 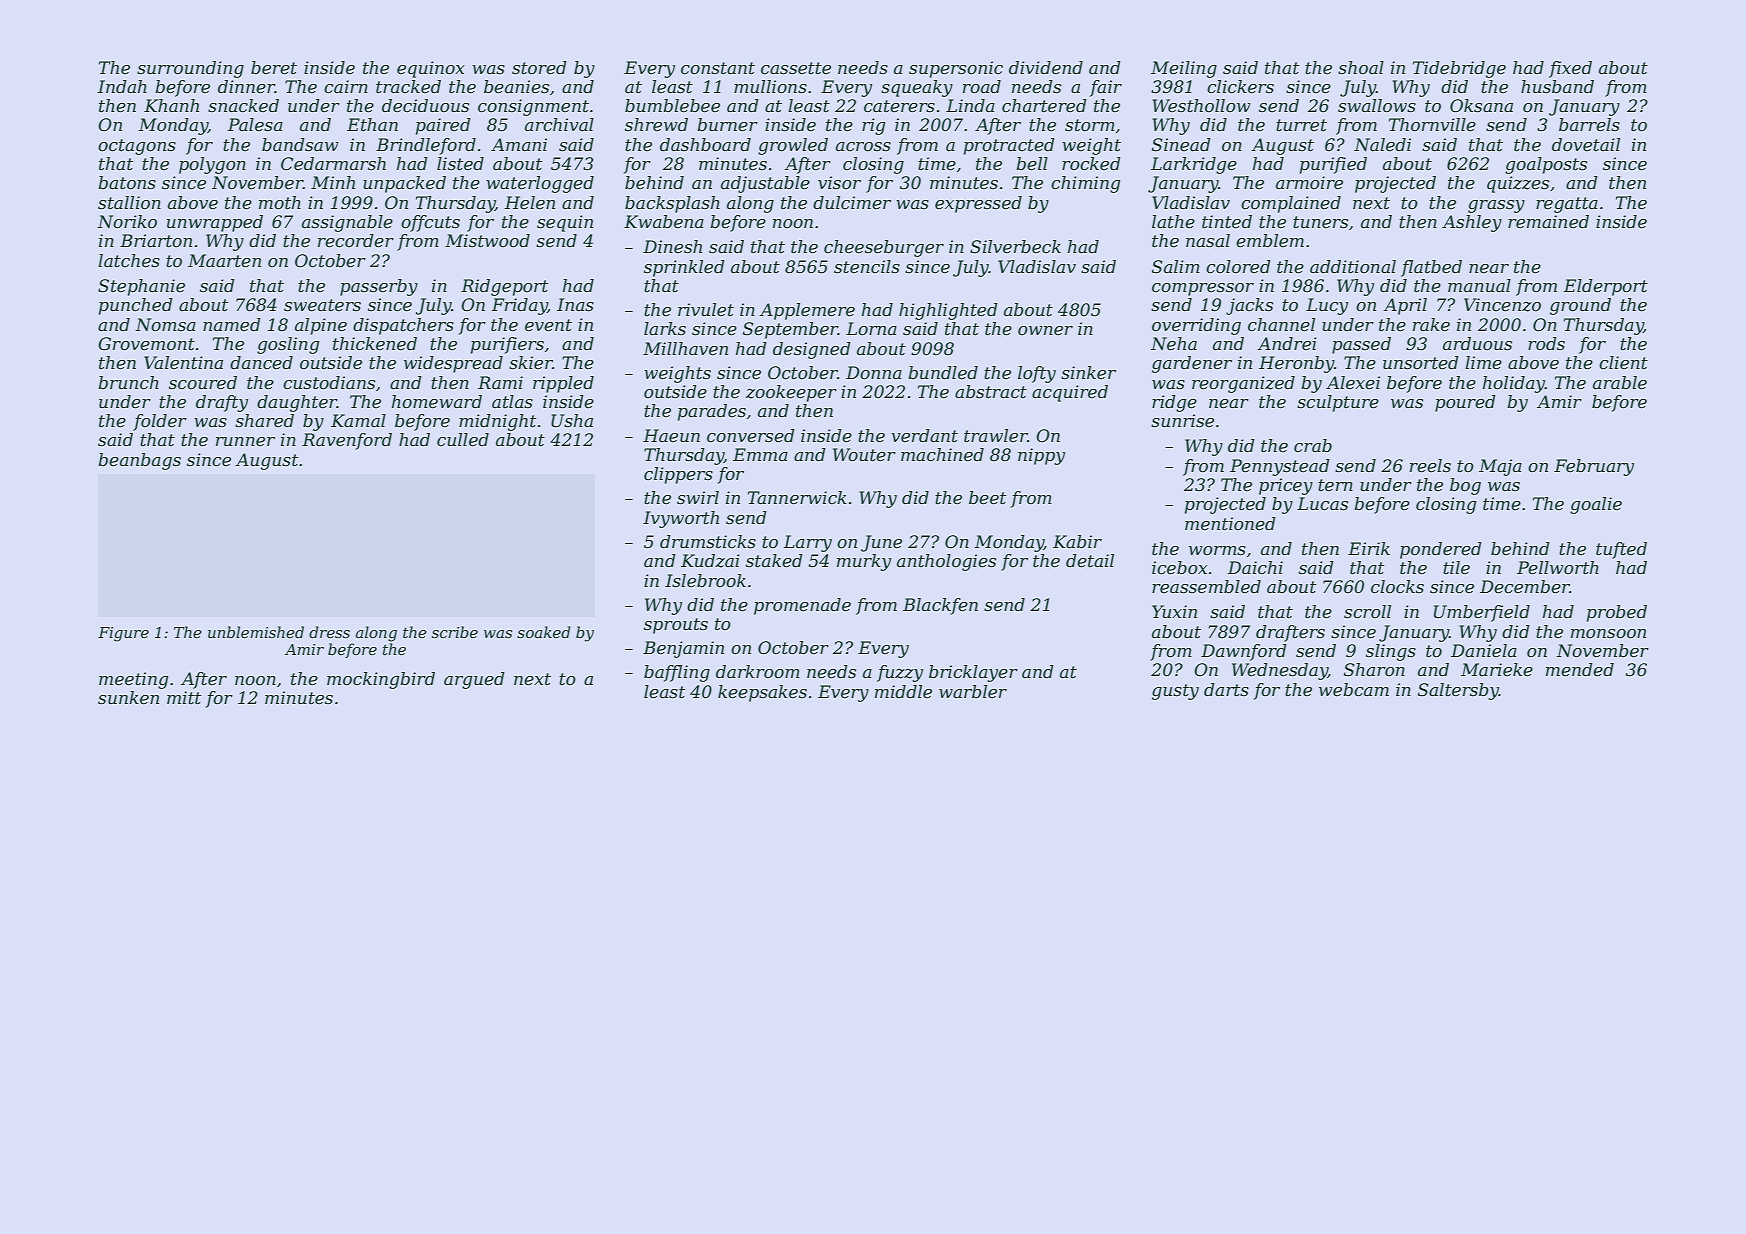 I want to click on chiming, so click(x=1085, y=184).
